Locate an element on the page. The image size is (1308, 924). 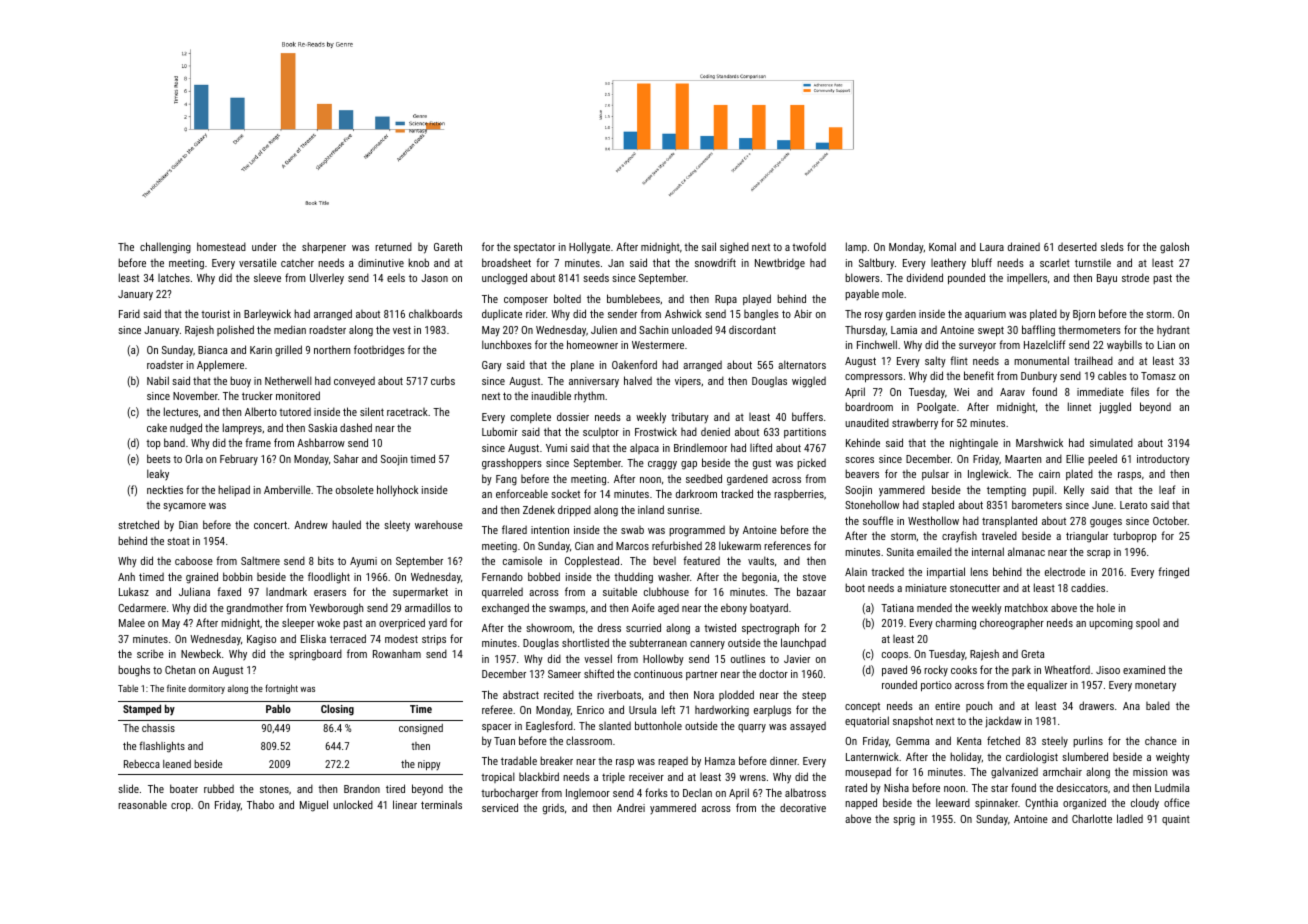
Copplestead is located at coordinates (592, 562).
